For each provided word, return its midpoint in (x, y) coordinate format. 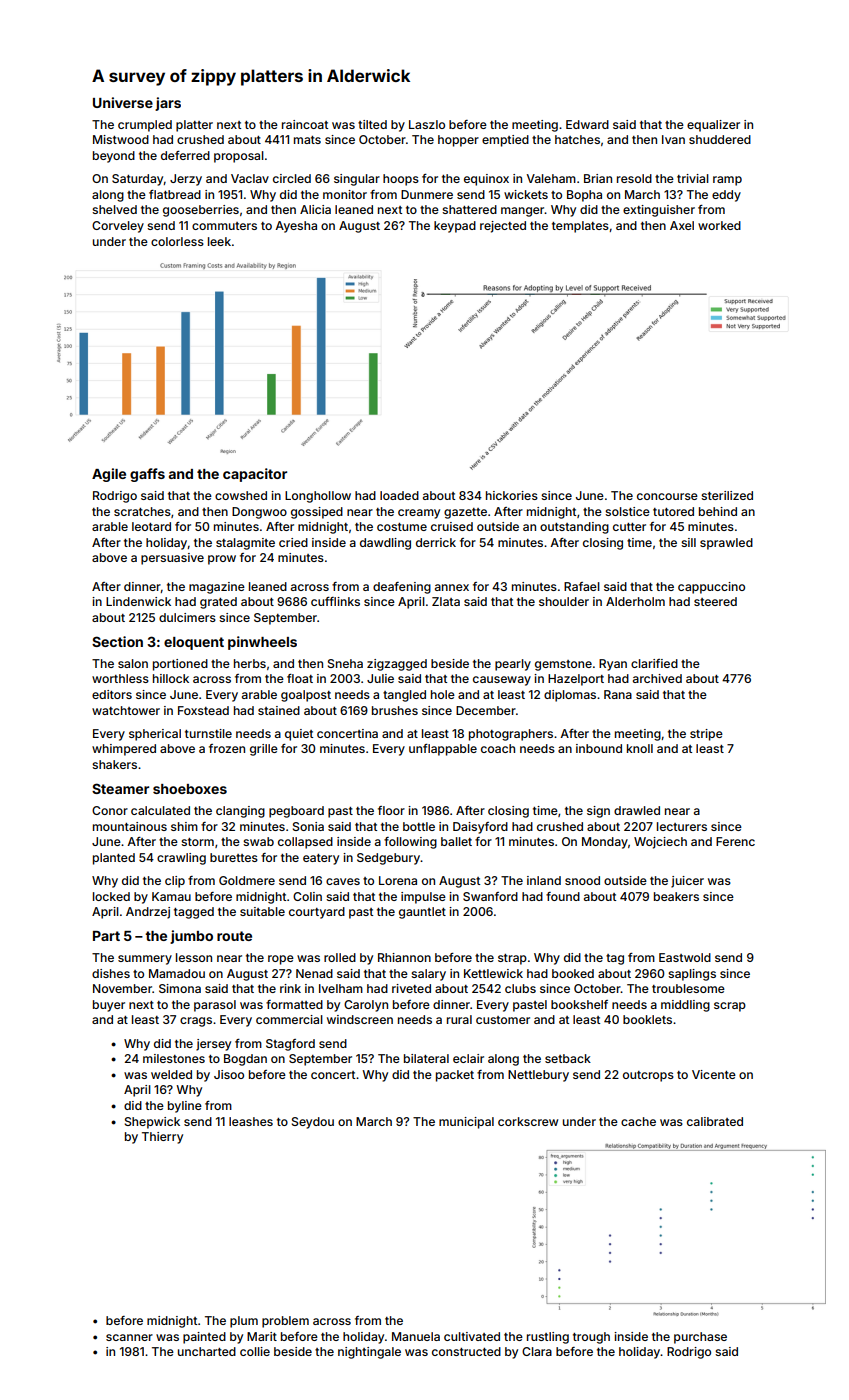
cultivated (472, 1336)
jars (168, 104)
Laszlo (427, 124)
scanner (129, 1337)
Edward (587, 124)
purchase (700, 1338)
